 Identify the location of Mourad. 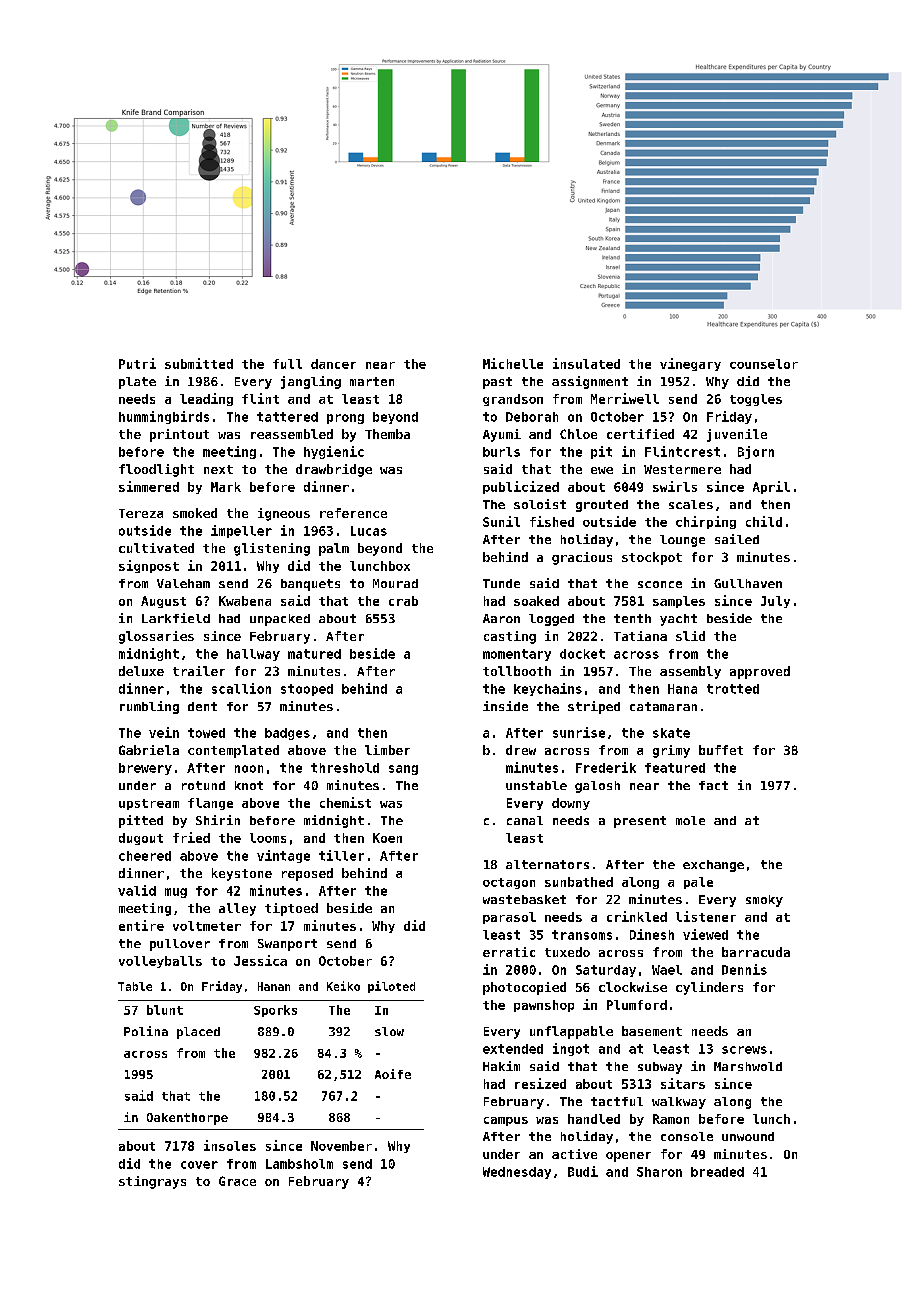
(395, 583).
